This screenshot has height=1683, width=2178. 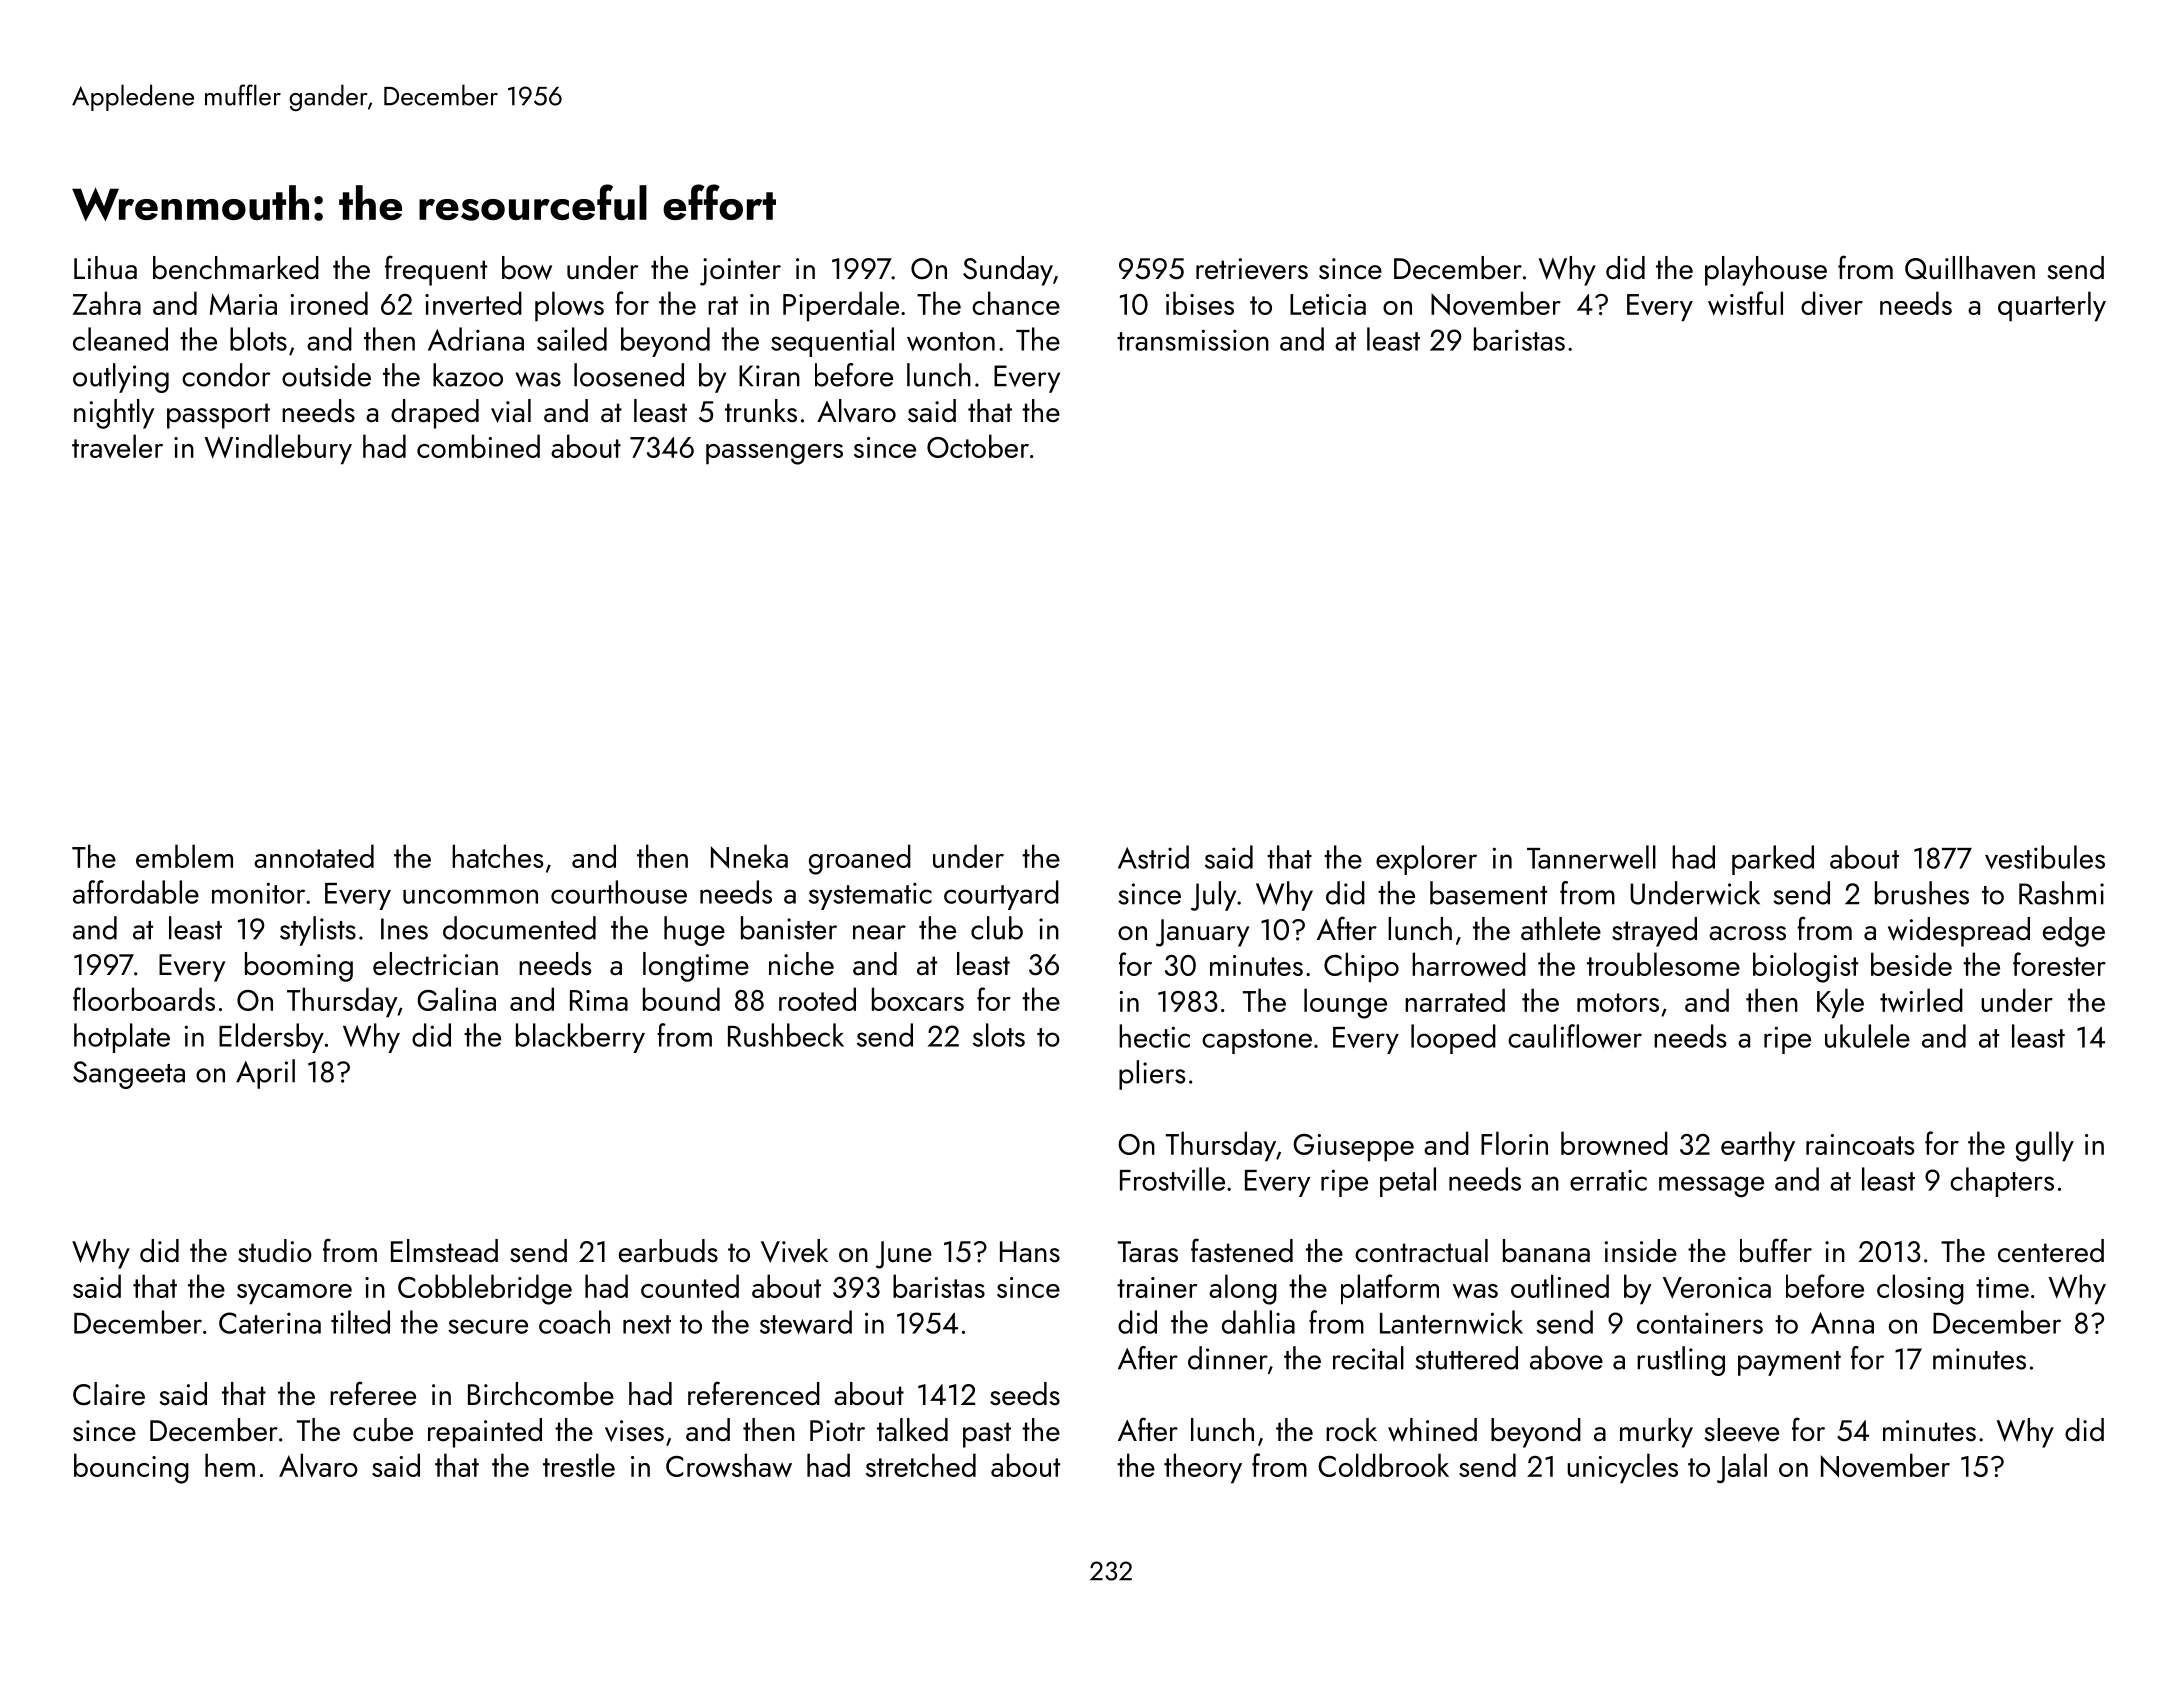 I want to click on emblem, so click(x=184, y=856).
